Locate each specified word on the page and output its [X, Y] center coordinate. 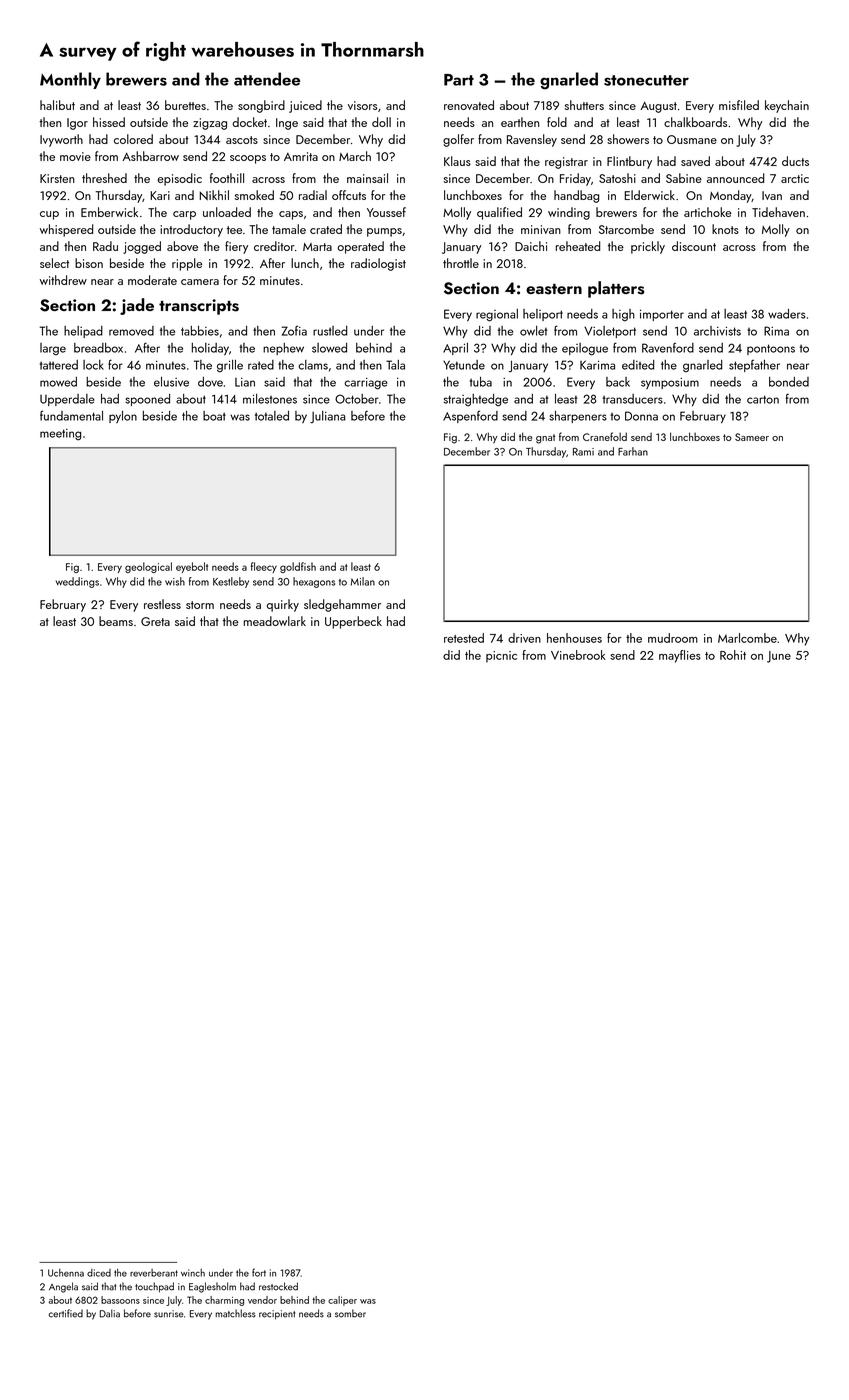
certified [65, 1313]
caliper [342, 1301]
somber [350, 1313]
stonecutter [646, 80]
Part [459, 80]
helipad [83, 332]
